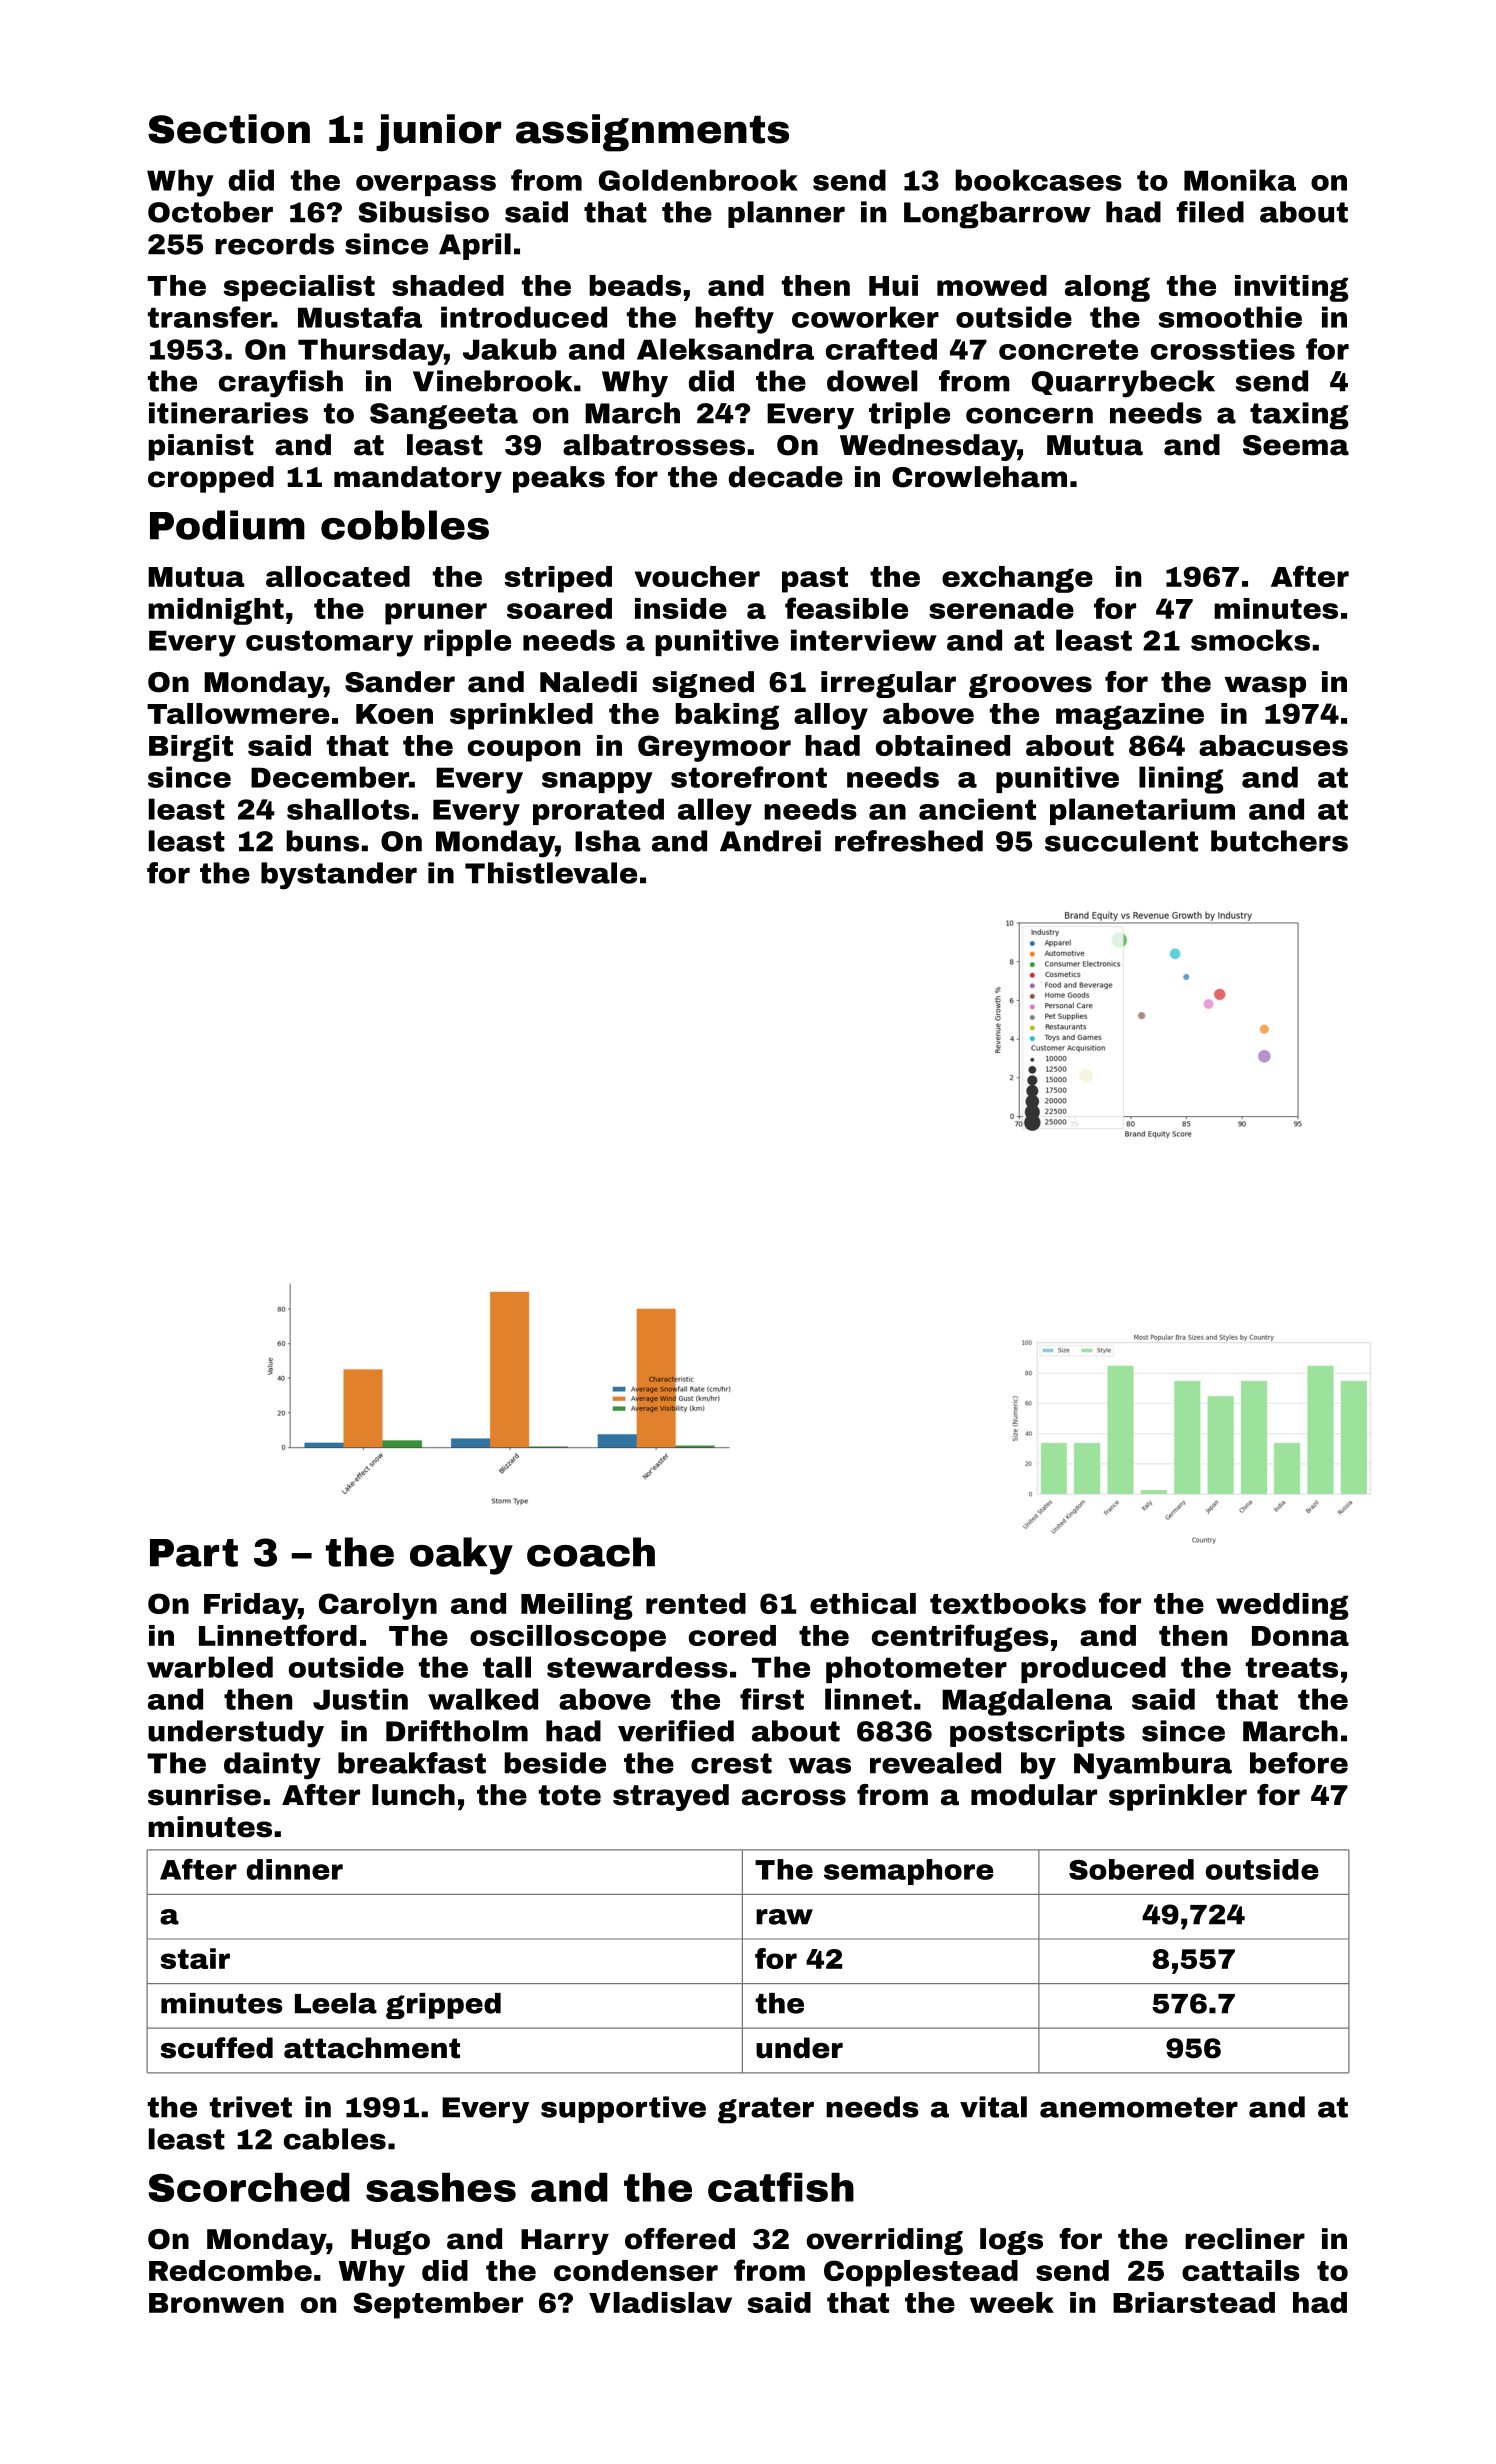 The height and width of the page is (2464, 1496). Describe the element at coordinates (1123, 384) in the page. I see `Quarrybeck` at that location.
